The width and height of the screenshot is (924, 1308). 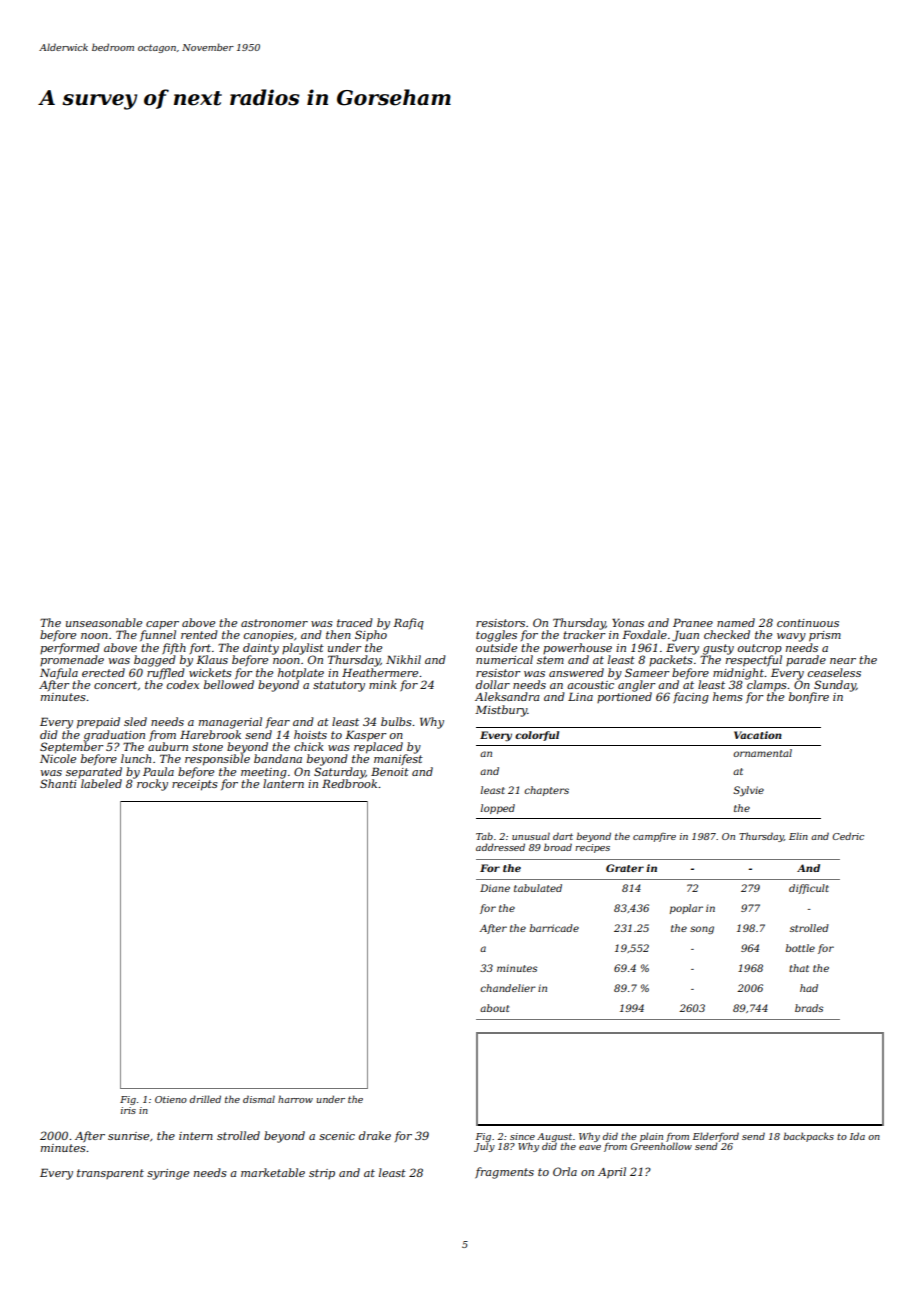 I want to click on astronomer, so click(x=274, y=623).
